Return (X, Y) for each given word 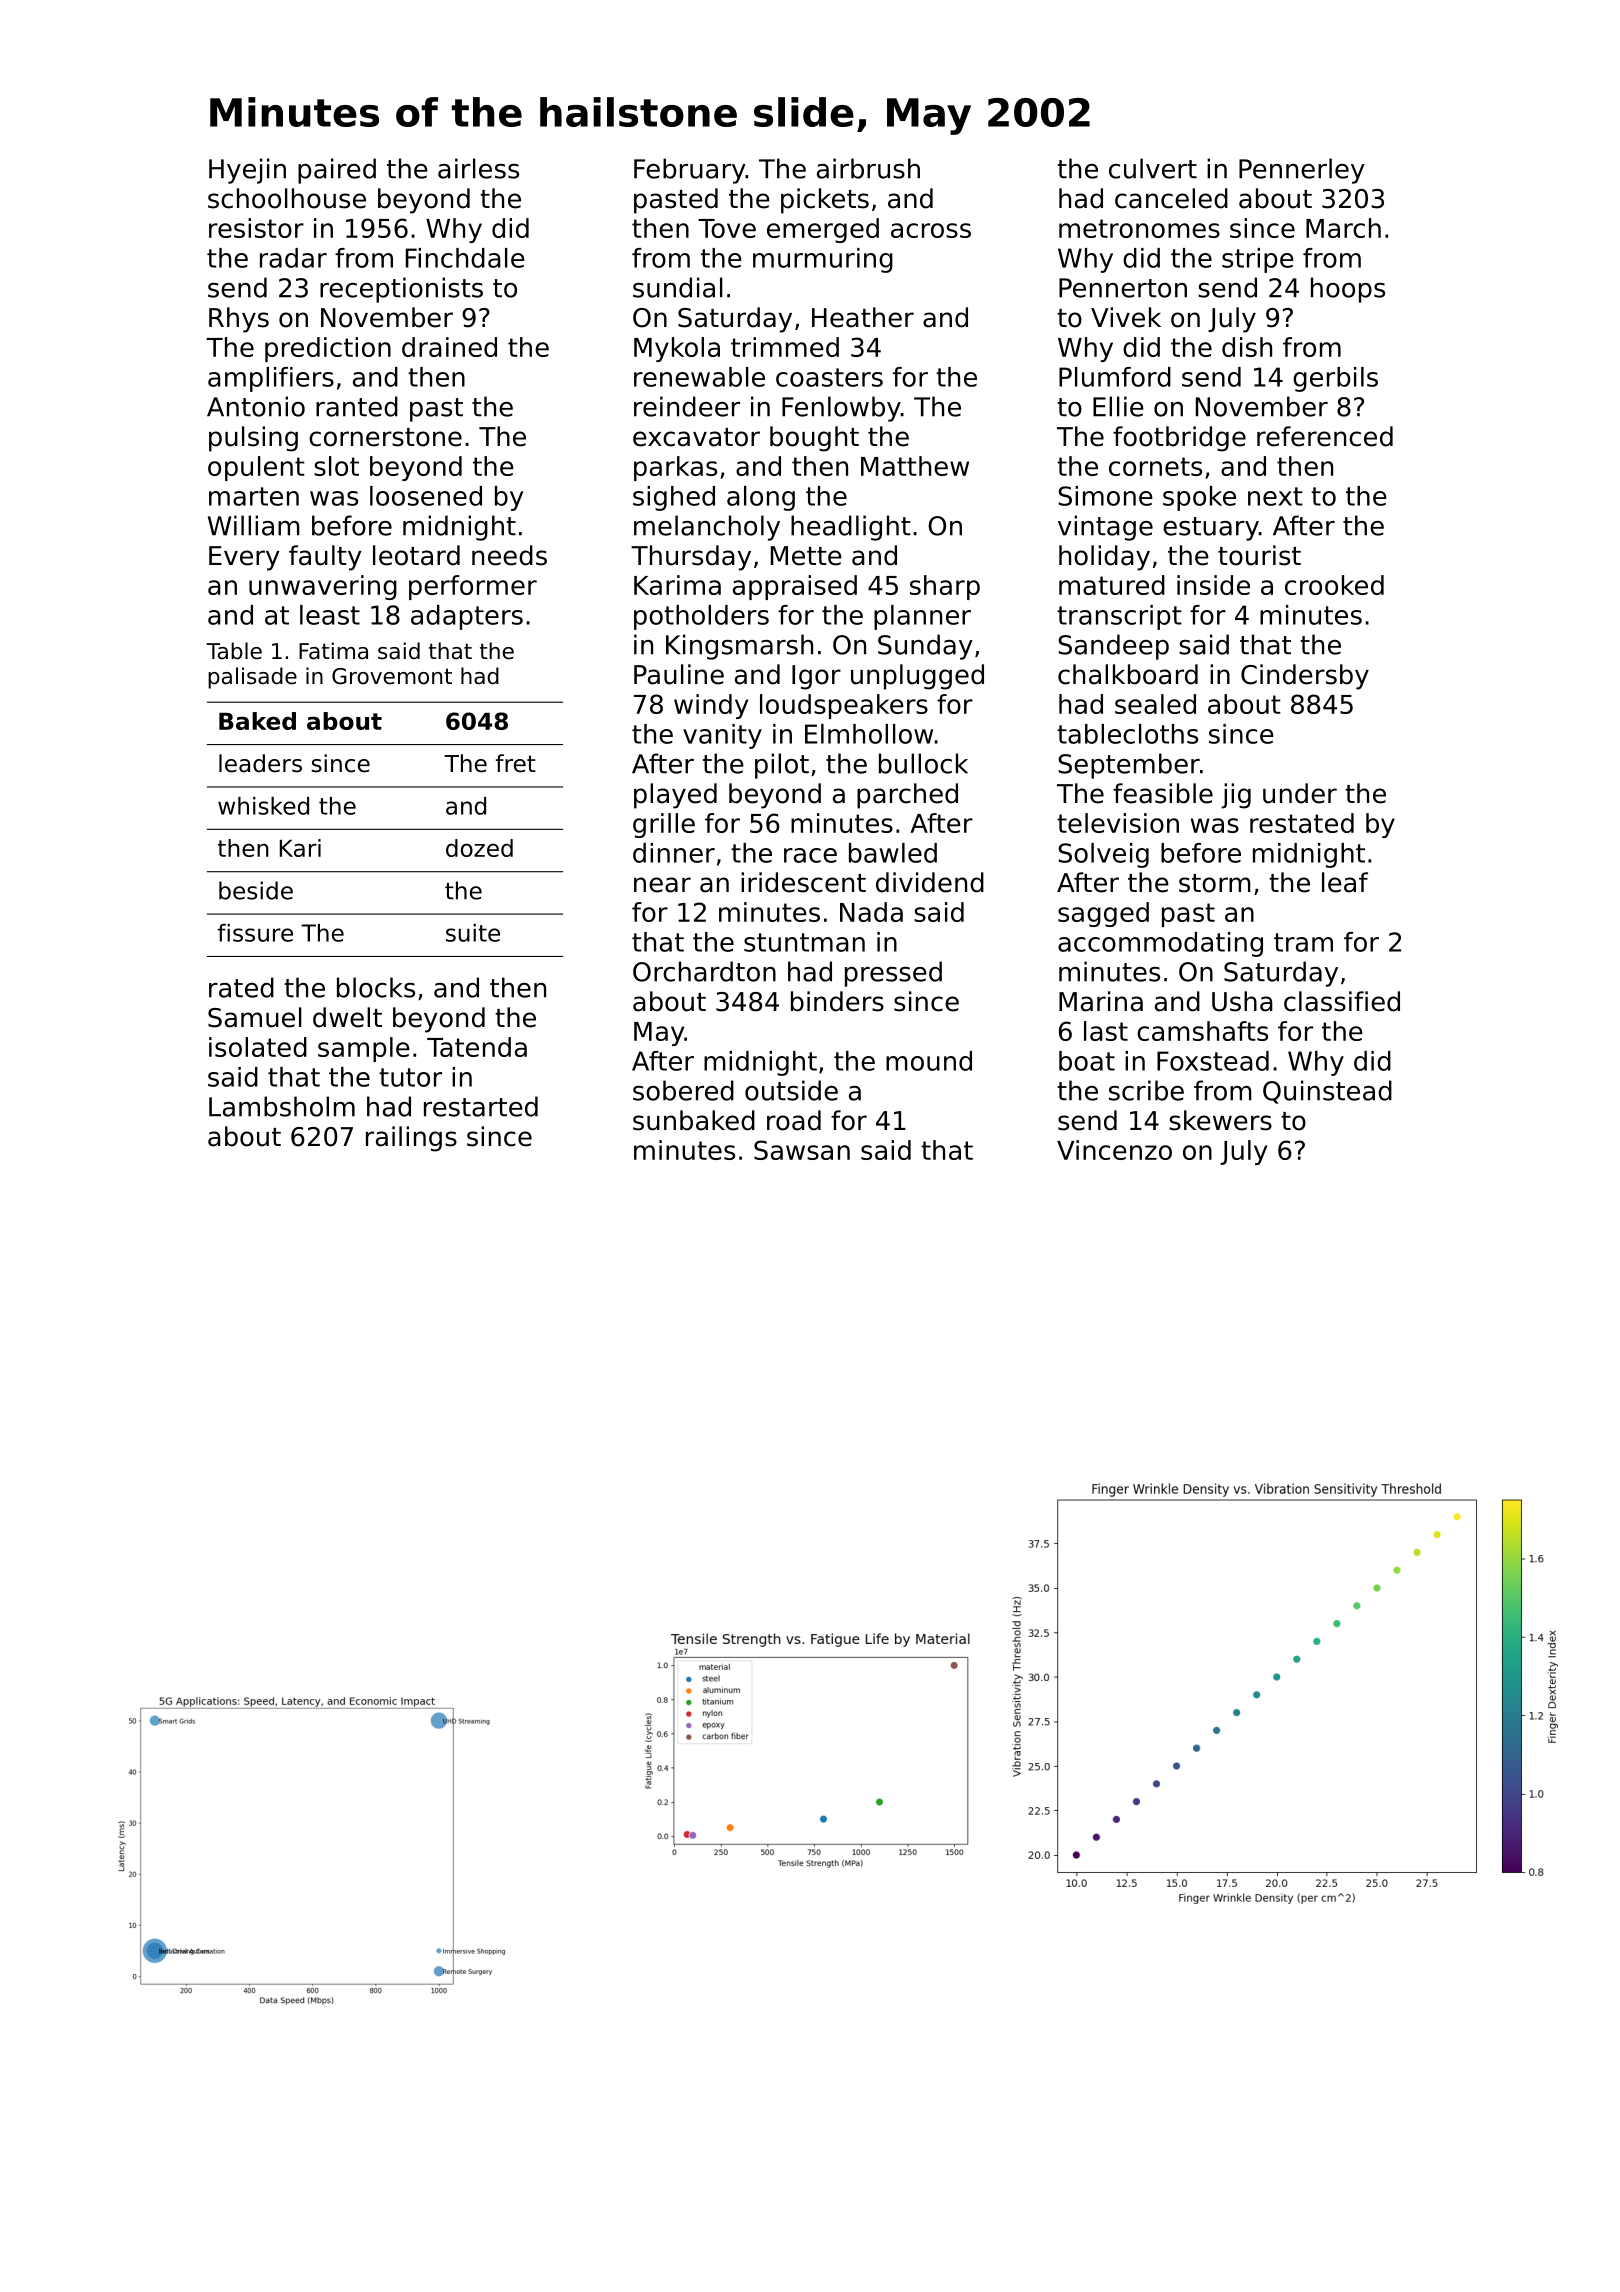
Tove (727, 228)
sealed (1155, 704)
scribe (1146, 1090)
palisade (252, 678)
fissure (255, 933)
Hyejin (247, 171)
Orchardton (704, 971)
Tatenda (477, 1047)
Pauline (679, 674)
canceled (1171, 198)
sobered (683, 1090)
